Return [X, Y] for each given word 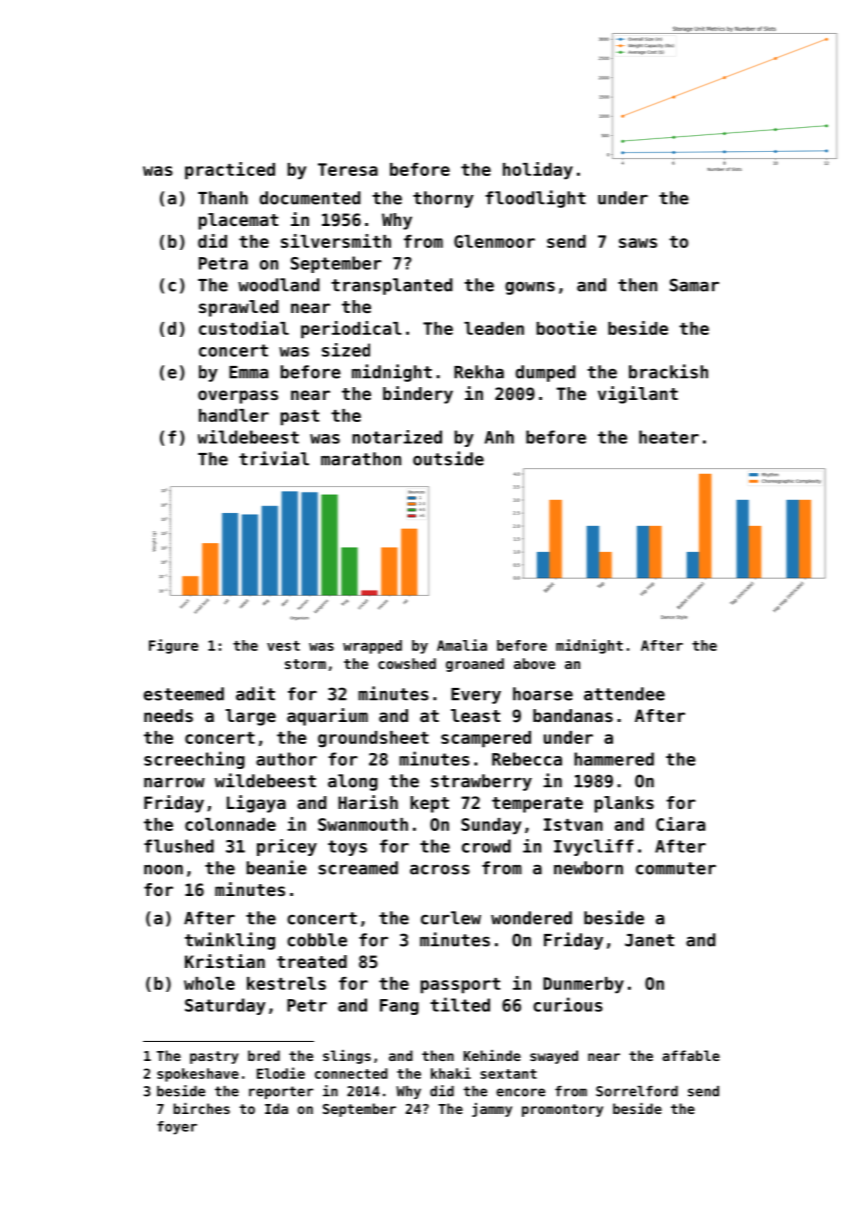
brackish [668, 371]
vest [283, 646]
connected [351, 1073]
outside [448, 458]
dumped [546, 373]
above [534, 663]
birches [202, 1108]
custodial [244, 328]
